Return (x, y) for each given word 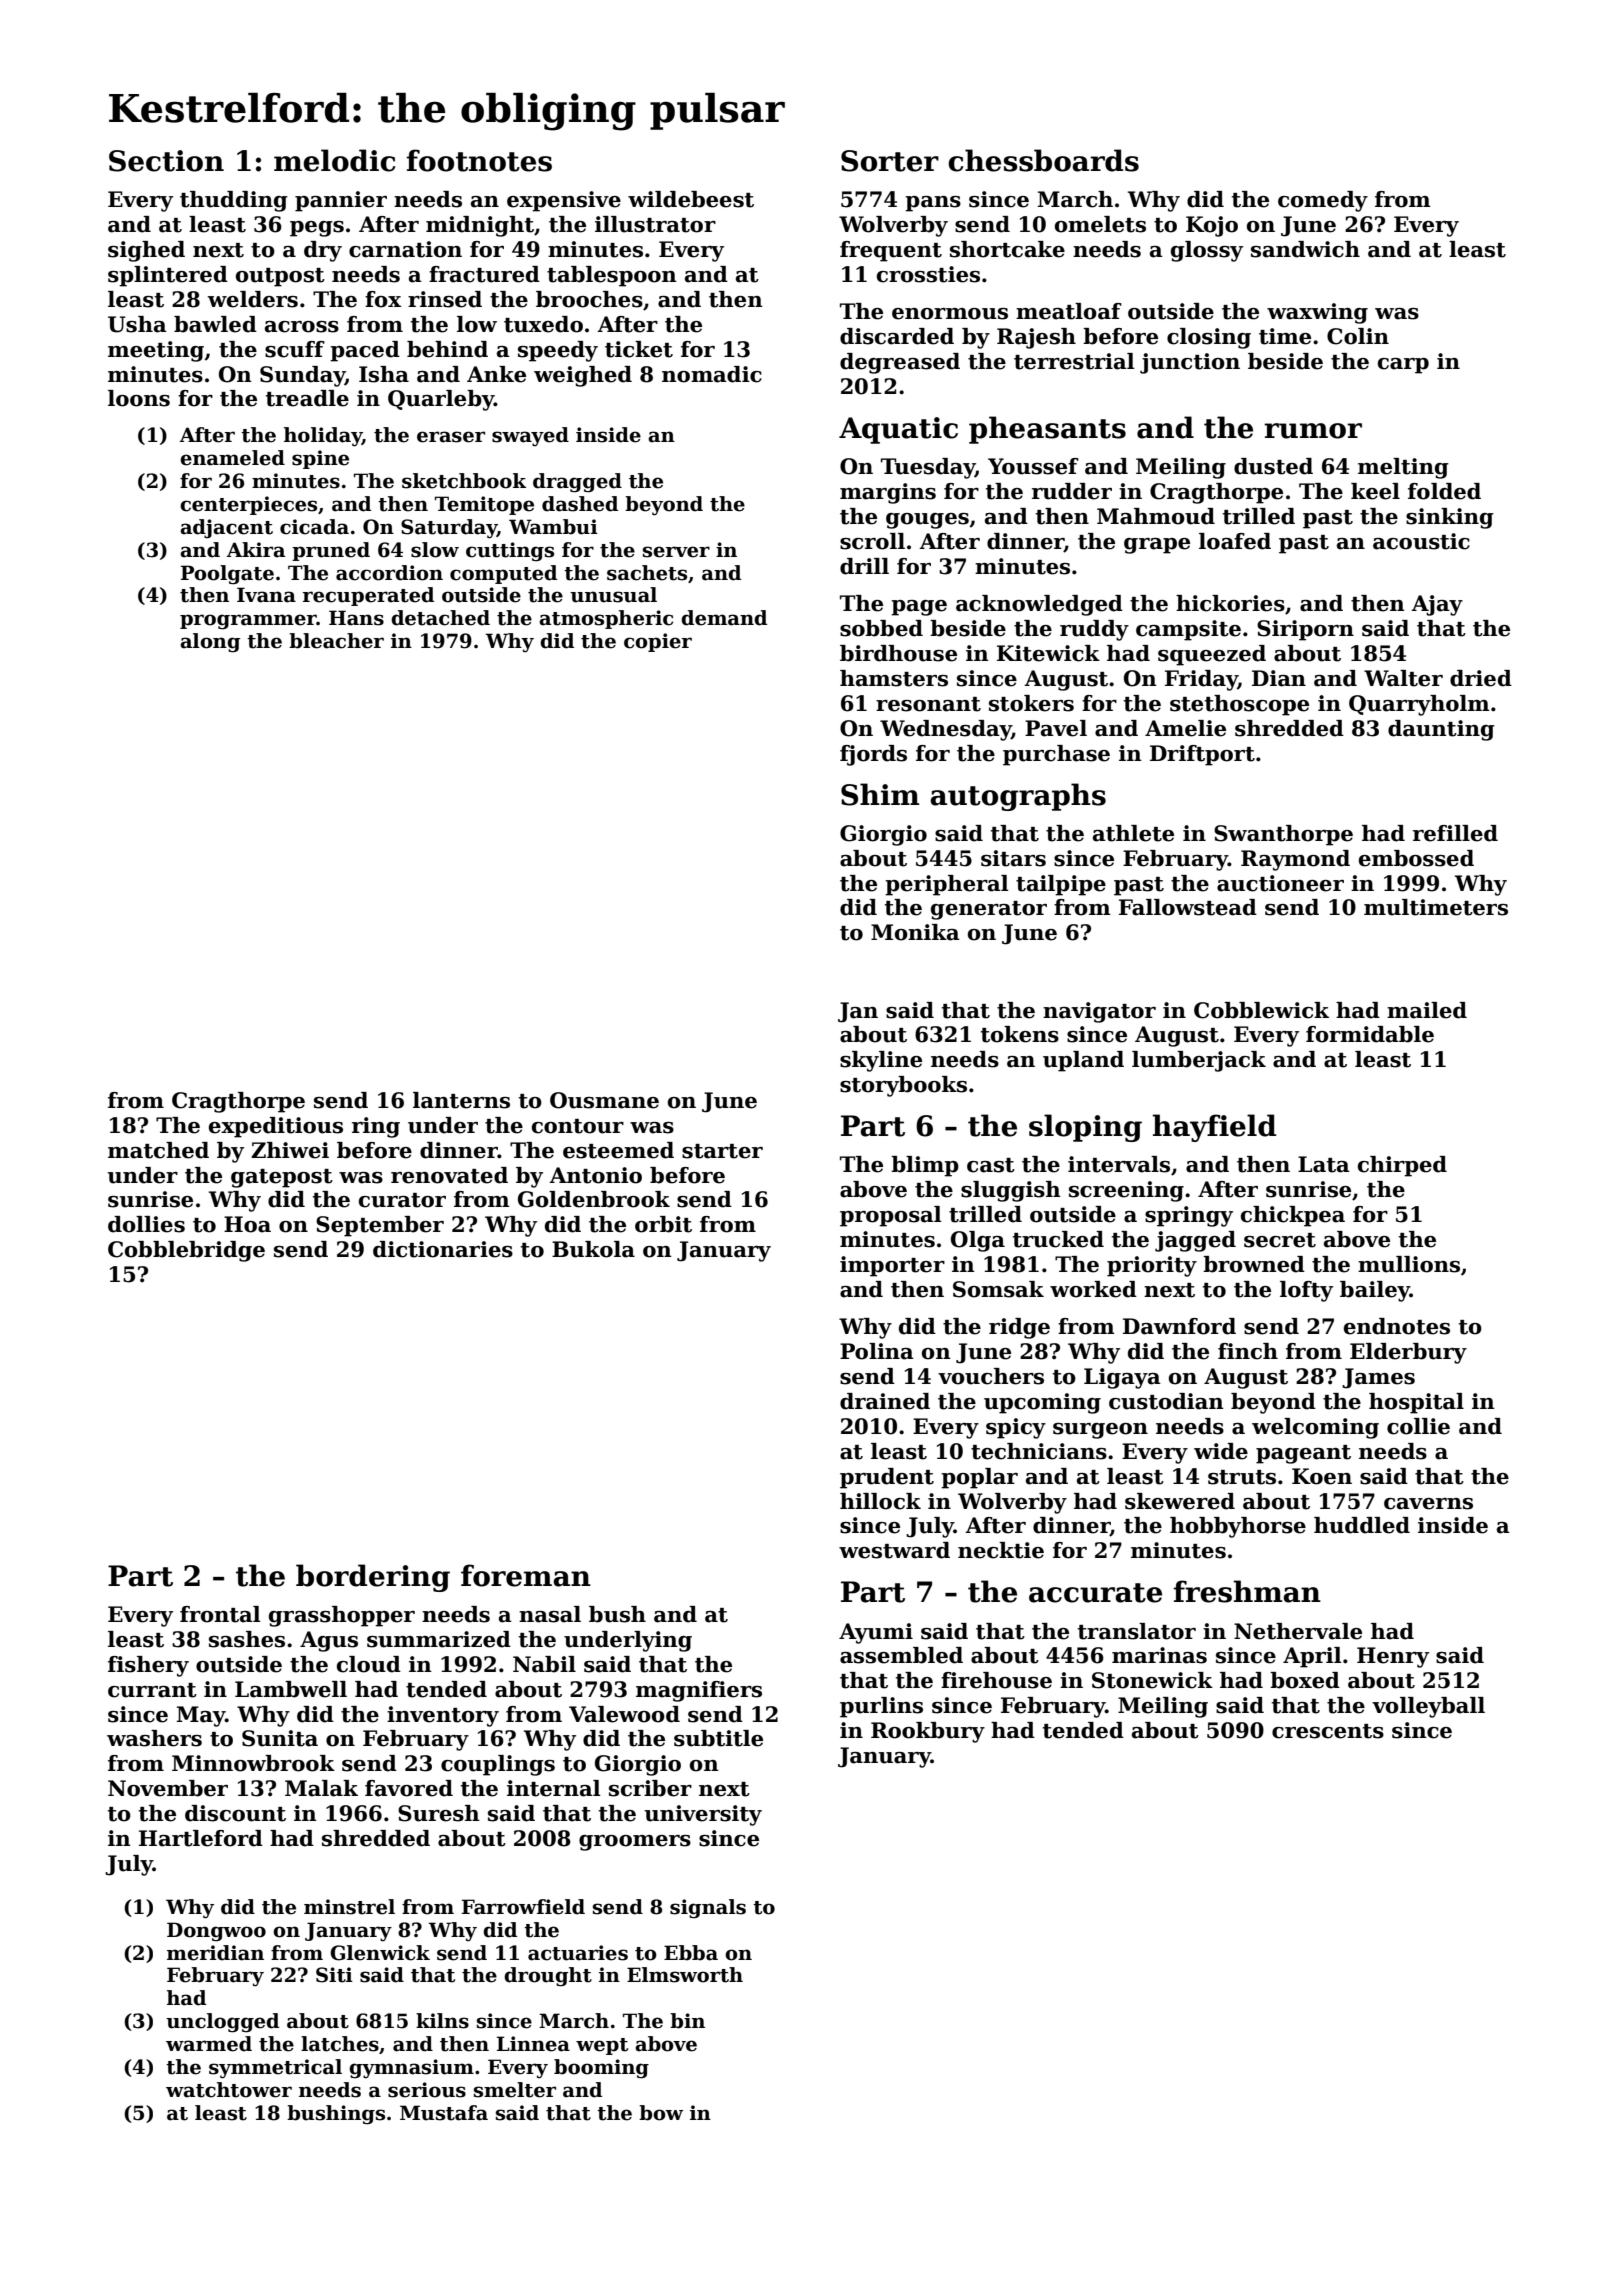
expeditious (276, 1127)
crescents (1328, 1731)
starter (722, 1151)
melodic (335, 160)
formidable (1370, 1034)
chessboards (1043, 160)
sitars (1013, 858)
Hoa (247, 1224)
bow (661, 2113)
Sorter (890, 161)
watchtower (229, 2090)
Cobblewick (1261, 1010)
